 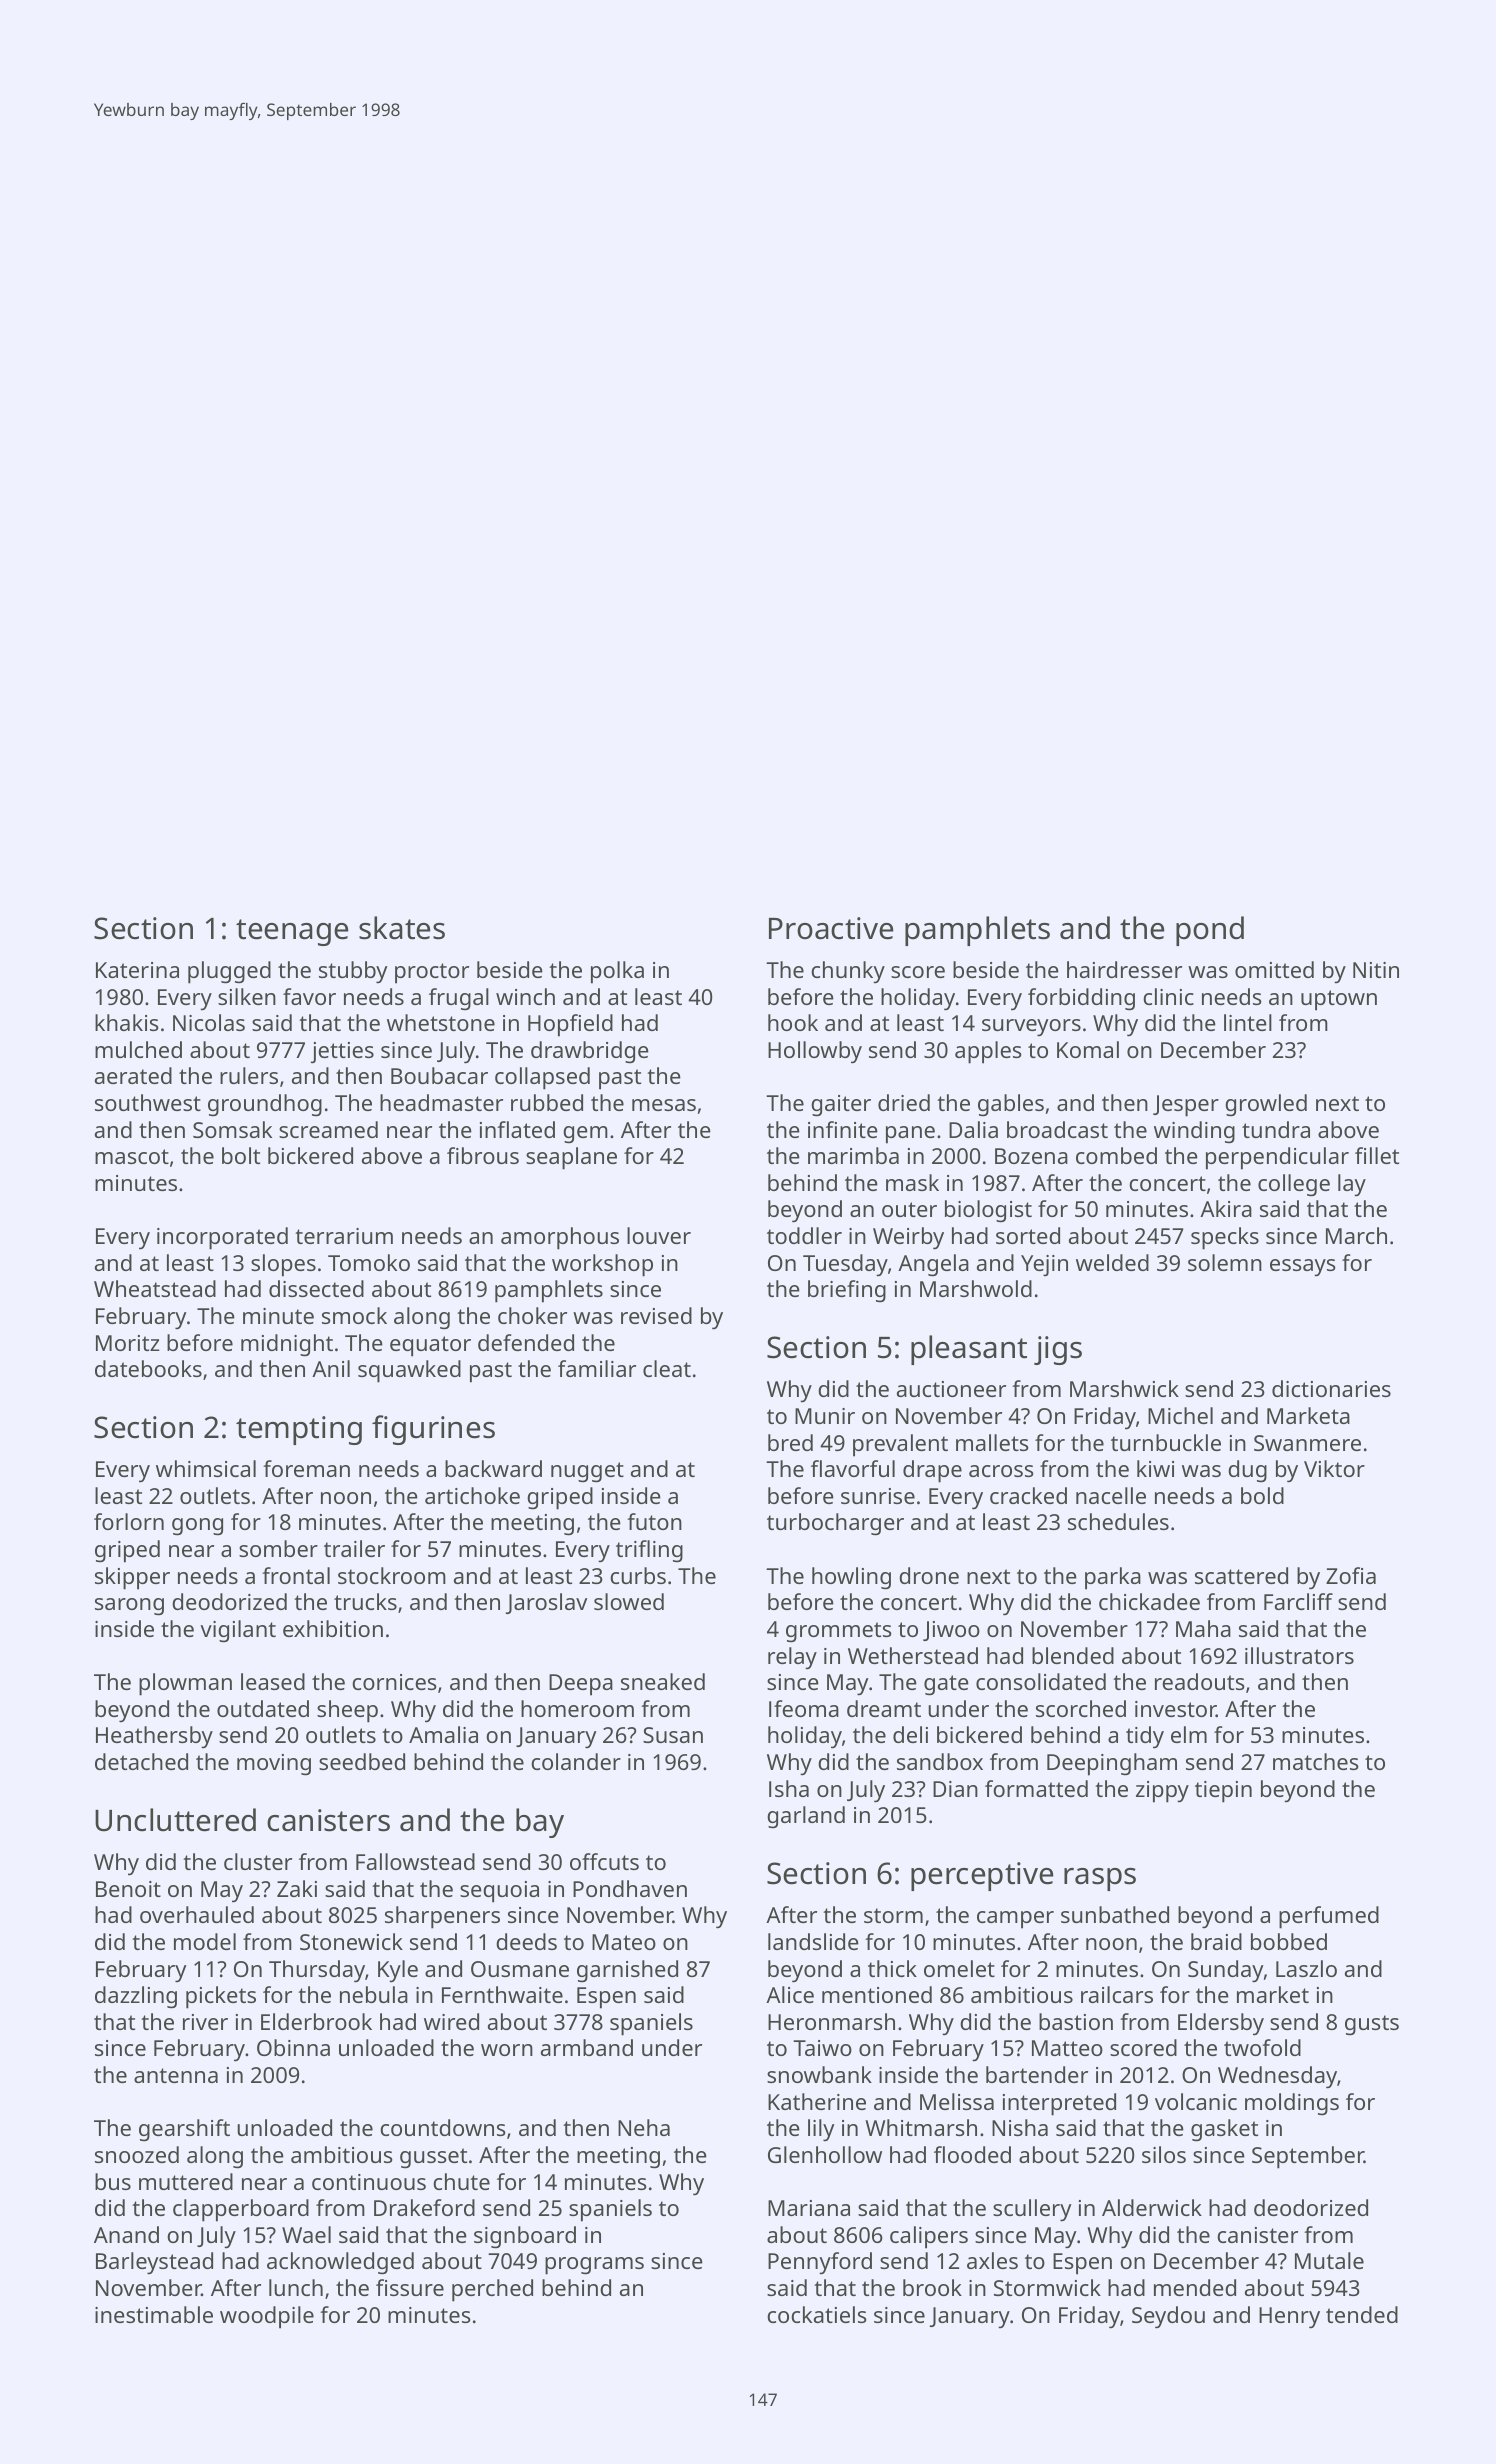 I want to click on Michel, so click(x=1180, y=1415).
